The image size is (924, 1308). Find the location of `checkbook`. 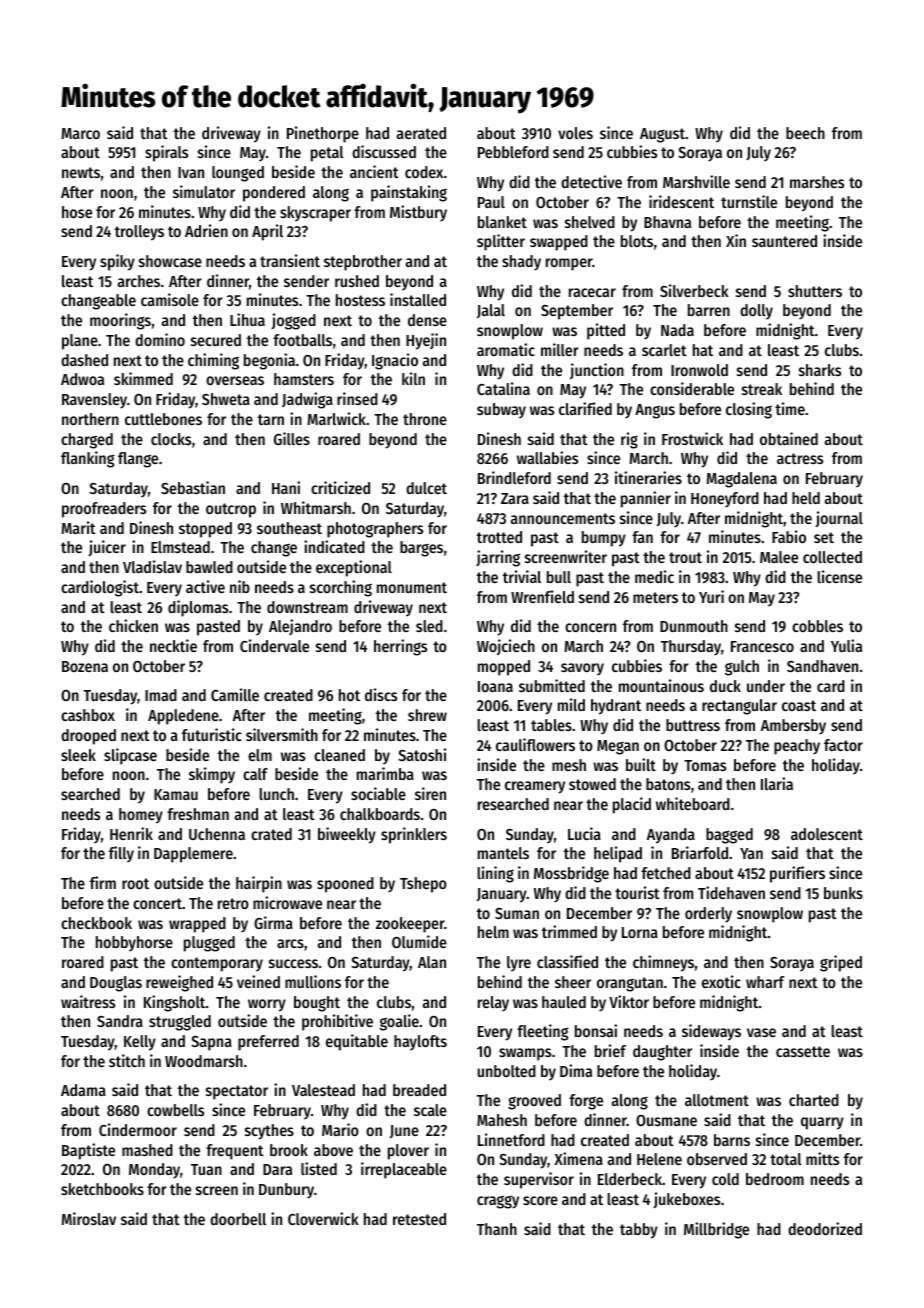

checkbook is located at coordinates (96, 923).
